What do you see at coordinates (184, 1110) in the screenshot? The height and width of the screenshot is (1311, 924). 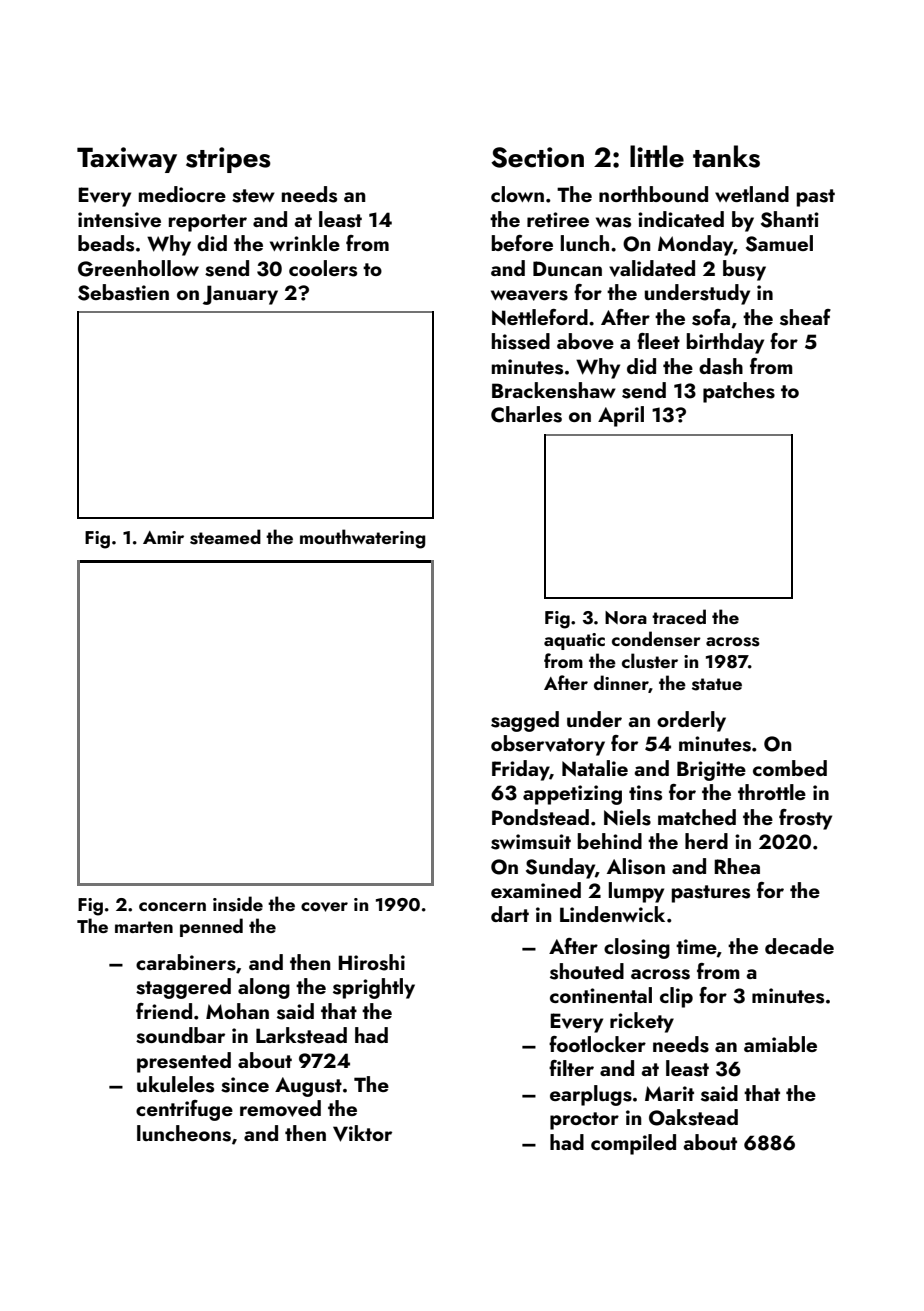 I see `centrifuge` at bounding box center [184, 1110].
